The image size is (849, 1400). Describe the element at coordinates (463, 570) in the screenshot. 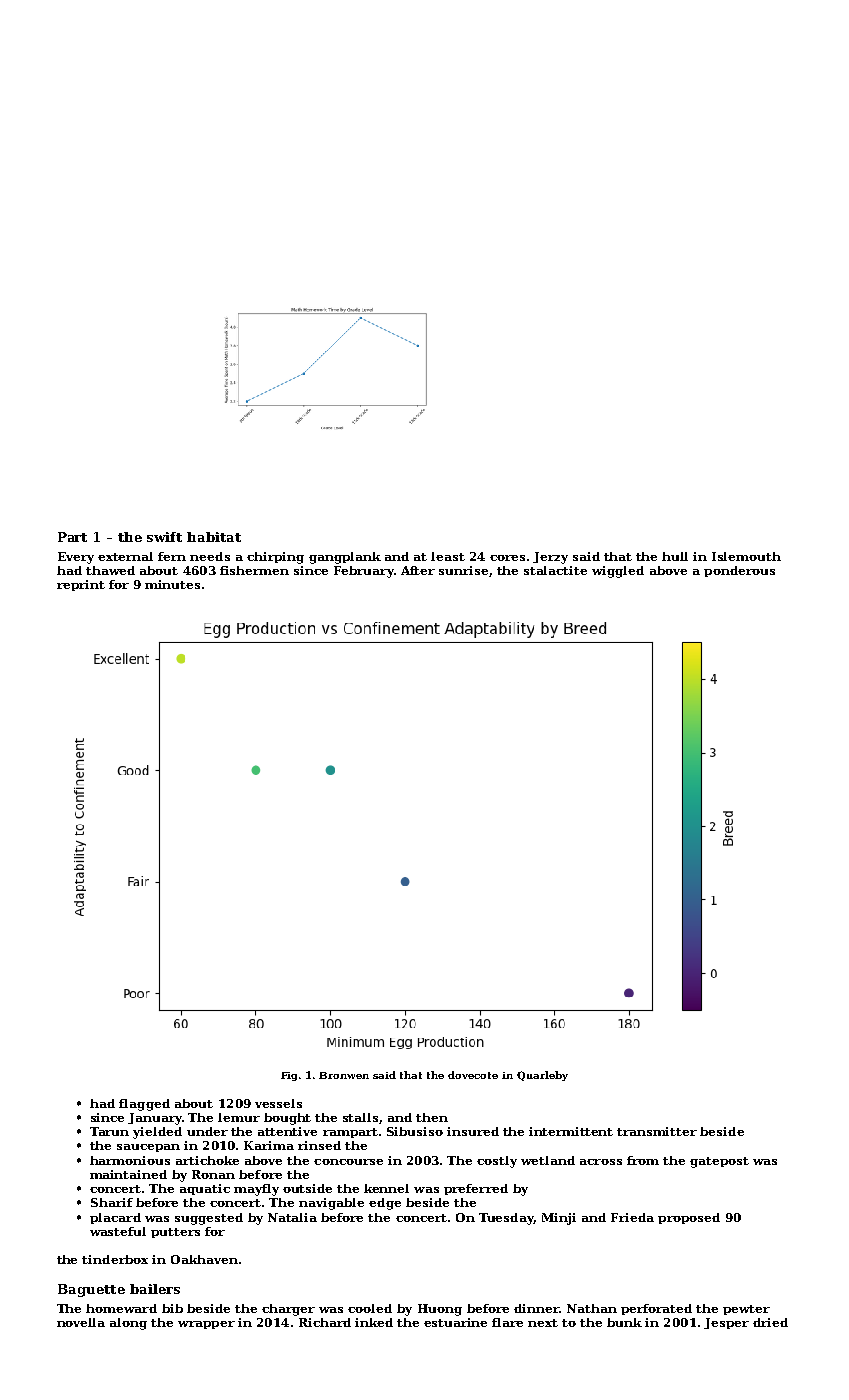

I see `sunrise` at that location.
